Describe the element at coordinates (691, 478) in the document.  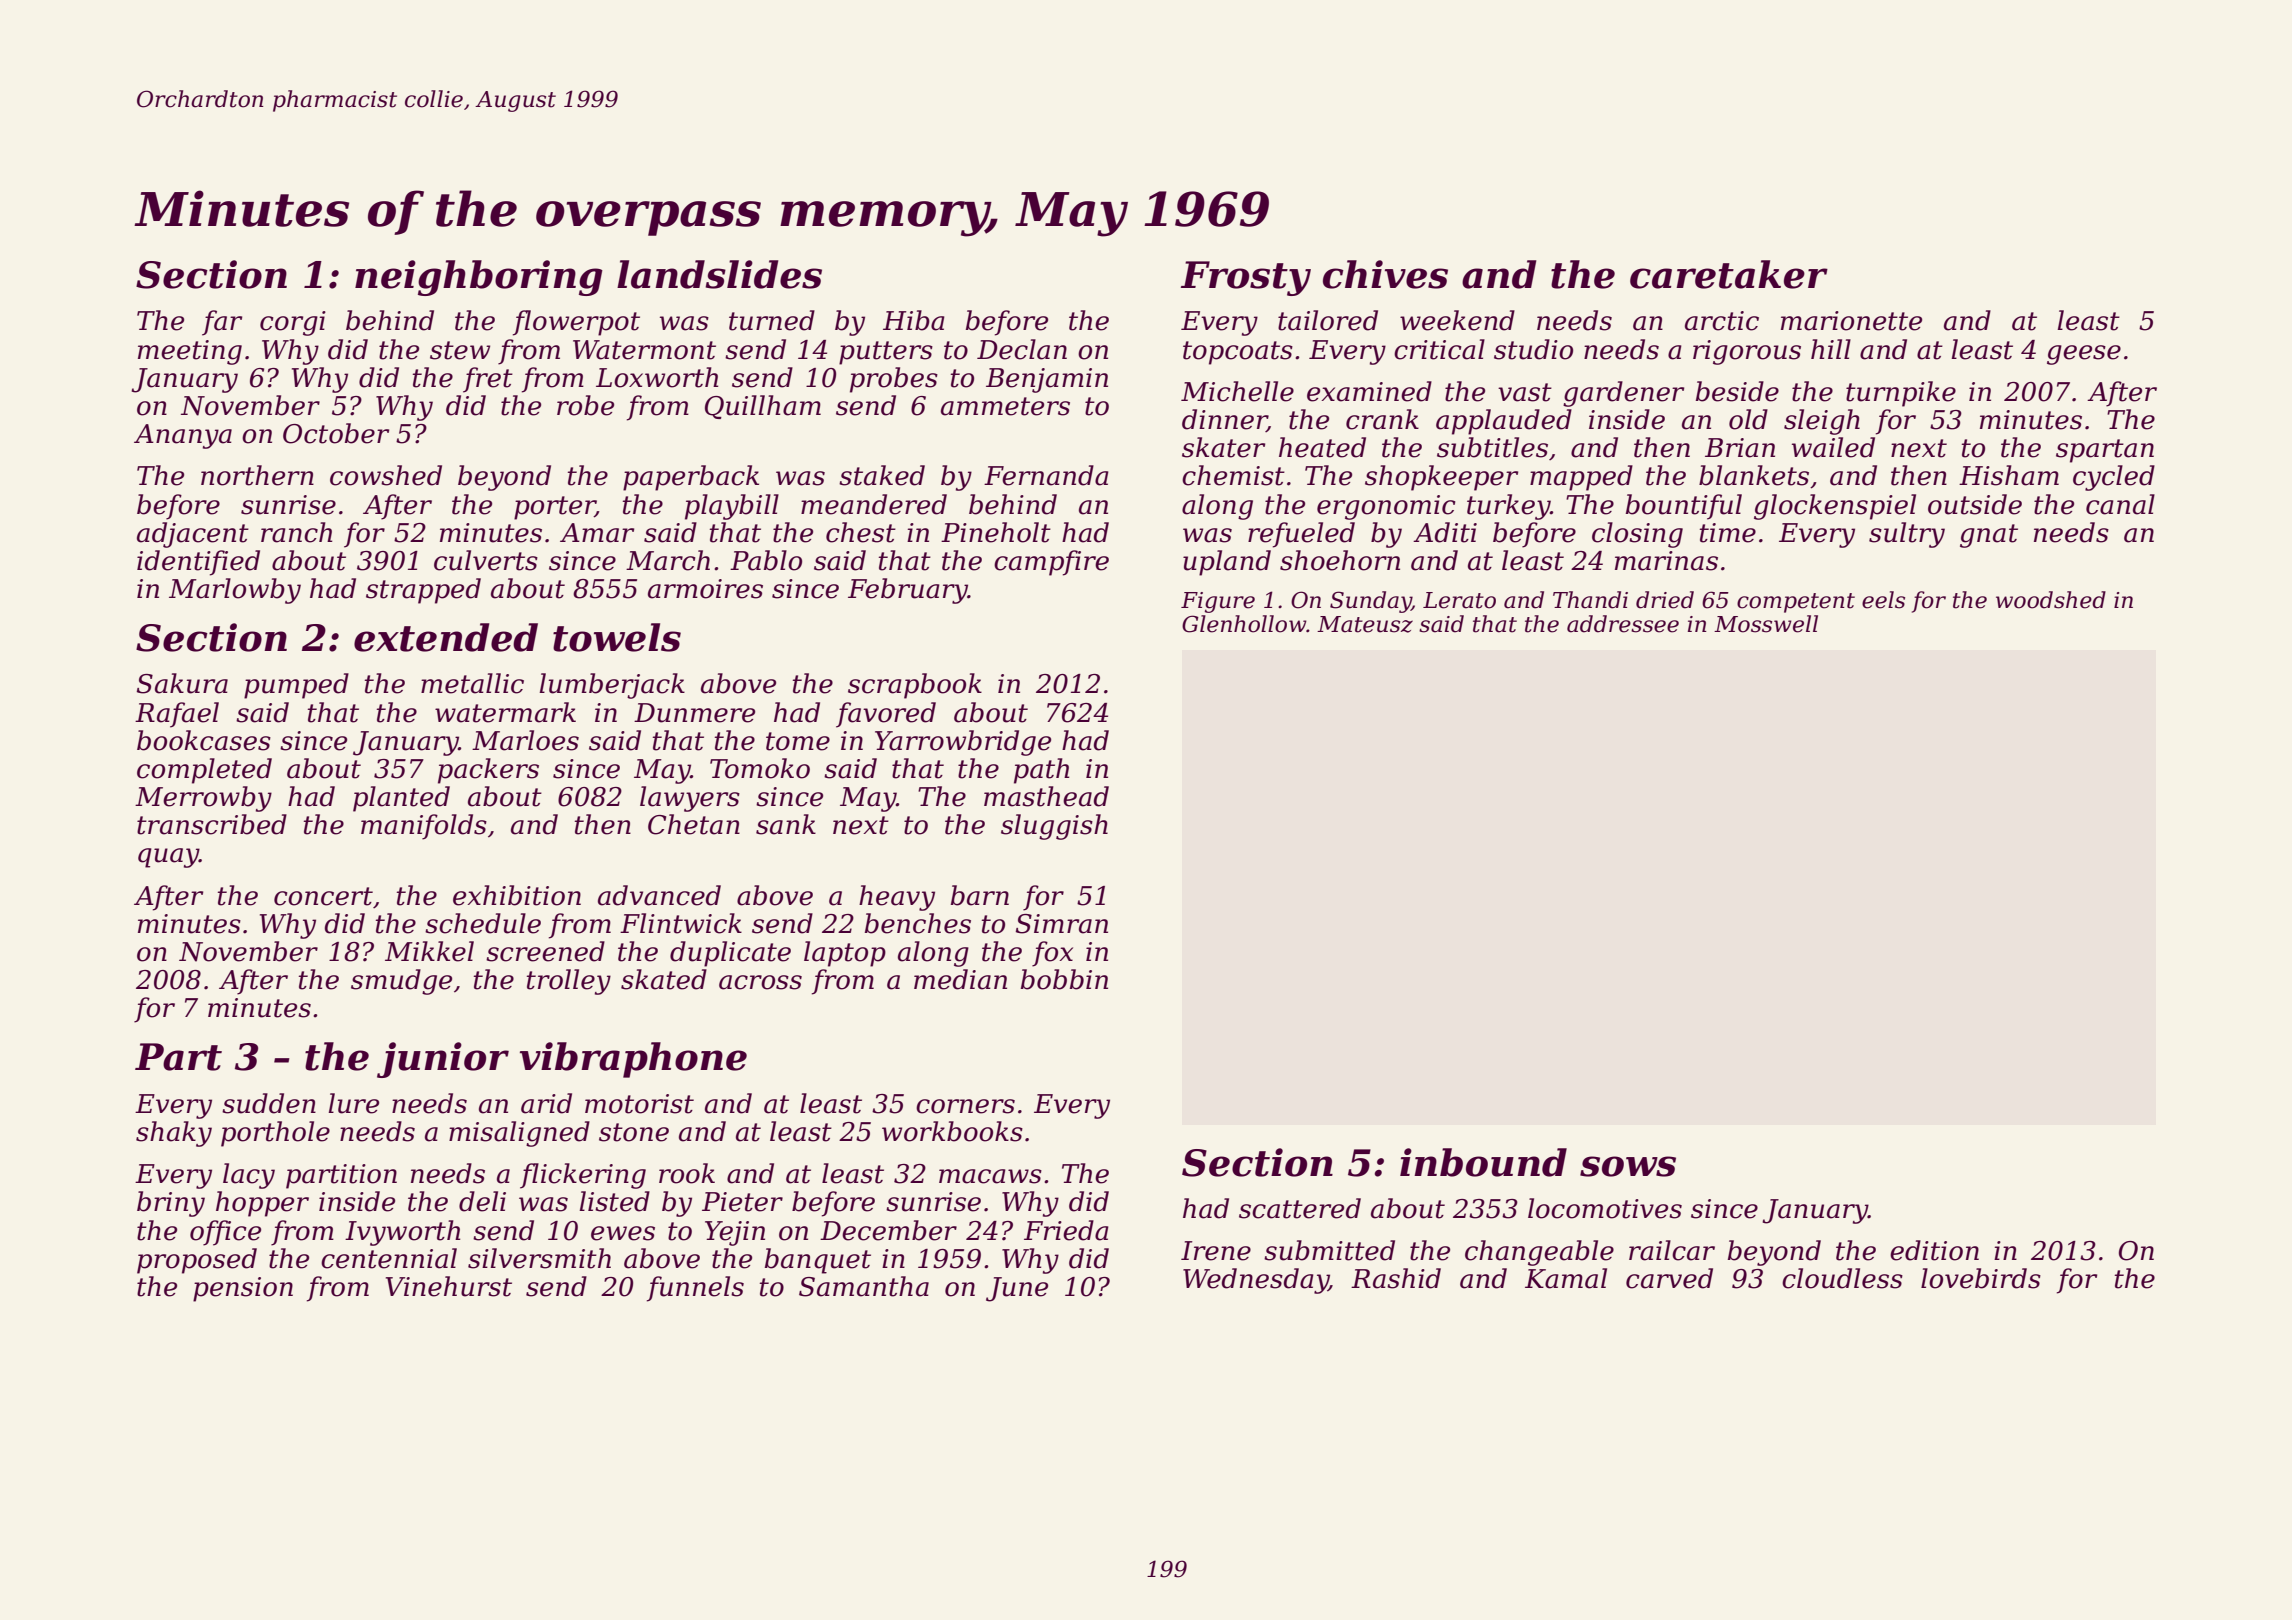
I see `paperback` at that location.
